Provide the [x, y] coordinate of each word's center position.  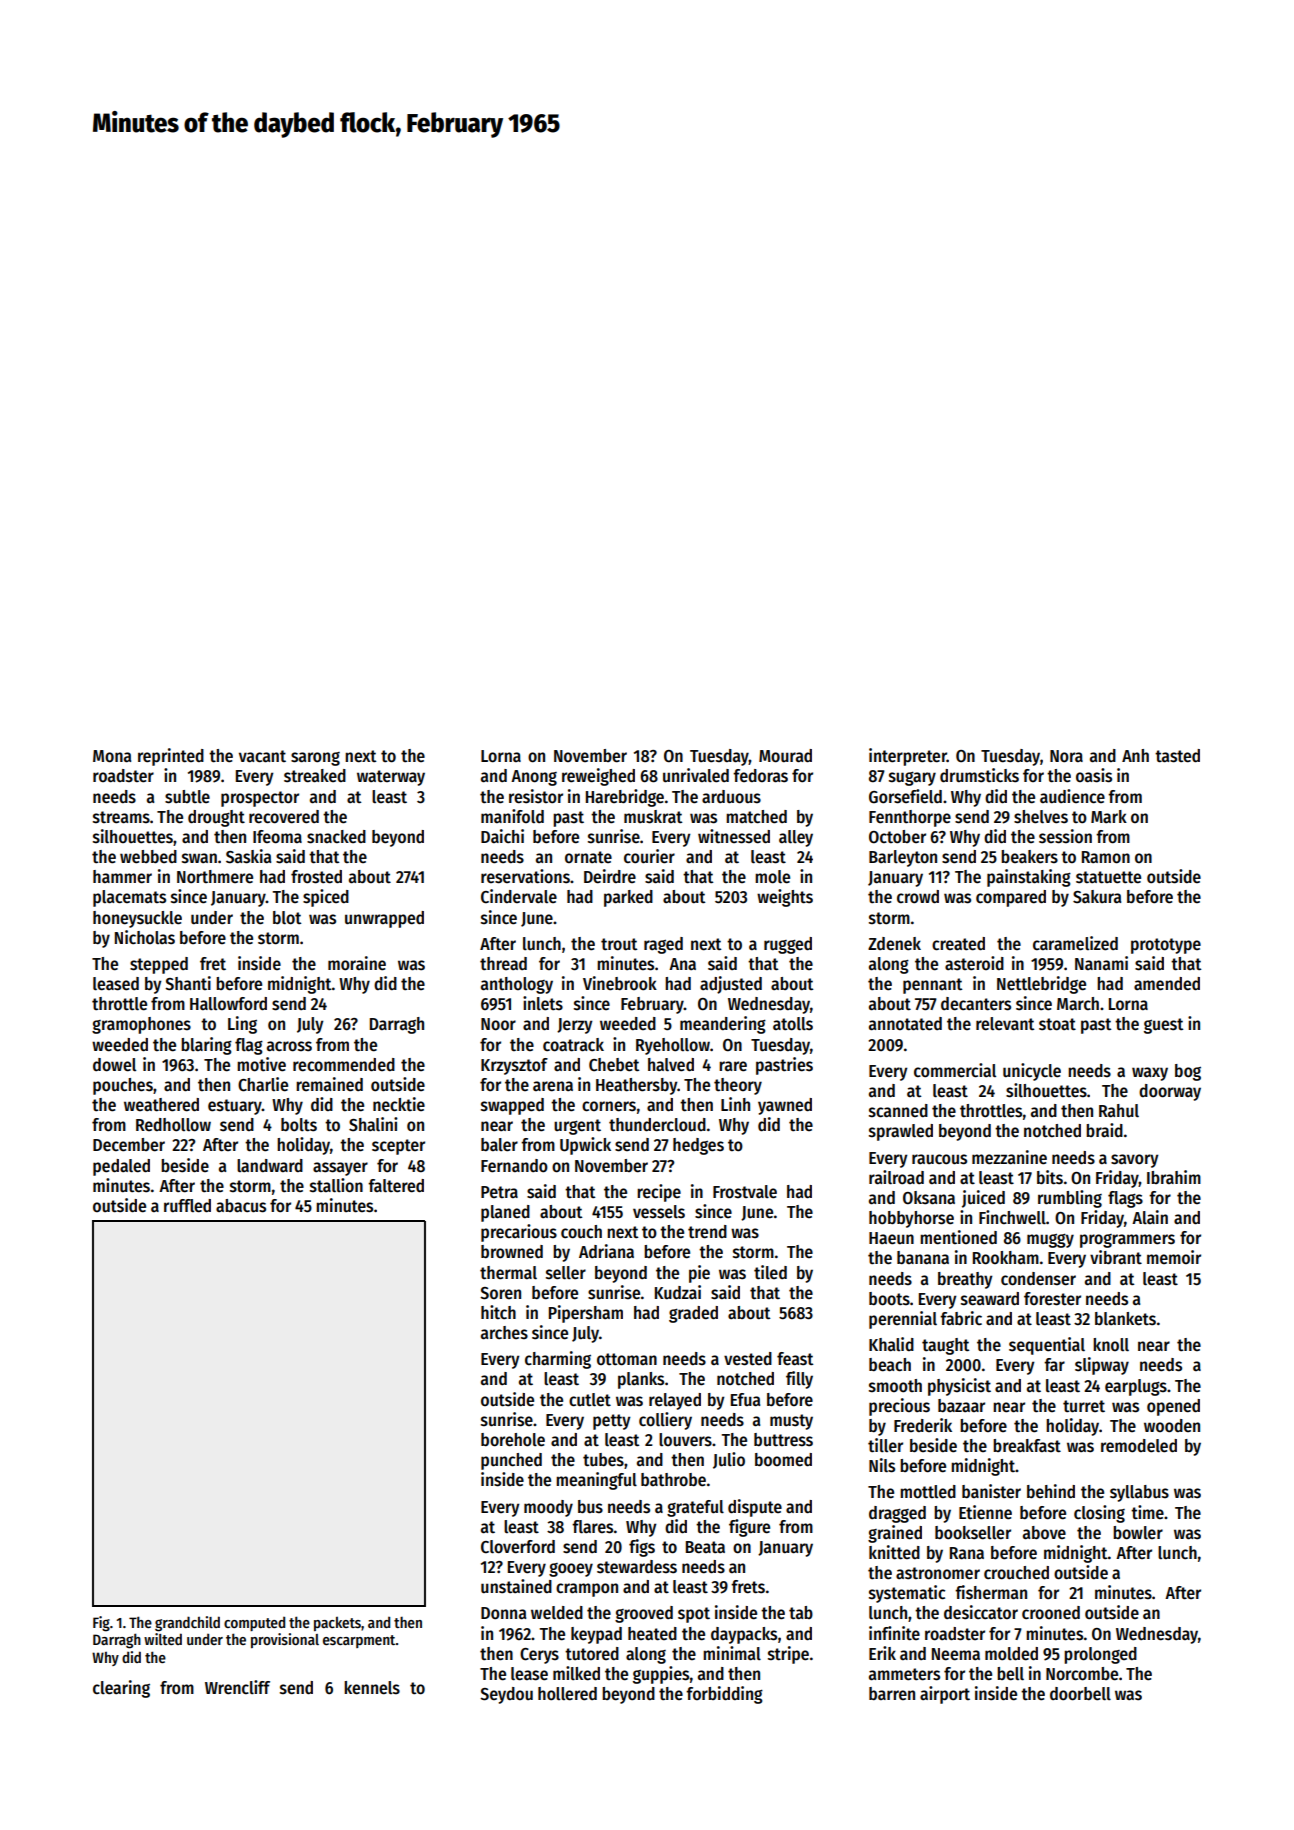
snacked [336, 837]
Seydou [506, 1695]
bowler [1138, 1533]
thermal [508, 1273]
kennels [372, 1688]
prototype [1166, 946]
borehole [513, 1440]
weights [785, 898]
